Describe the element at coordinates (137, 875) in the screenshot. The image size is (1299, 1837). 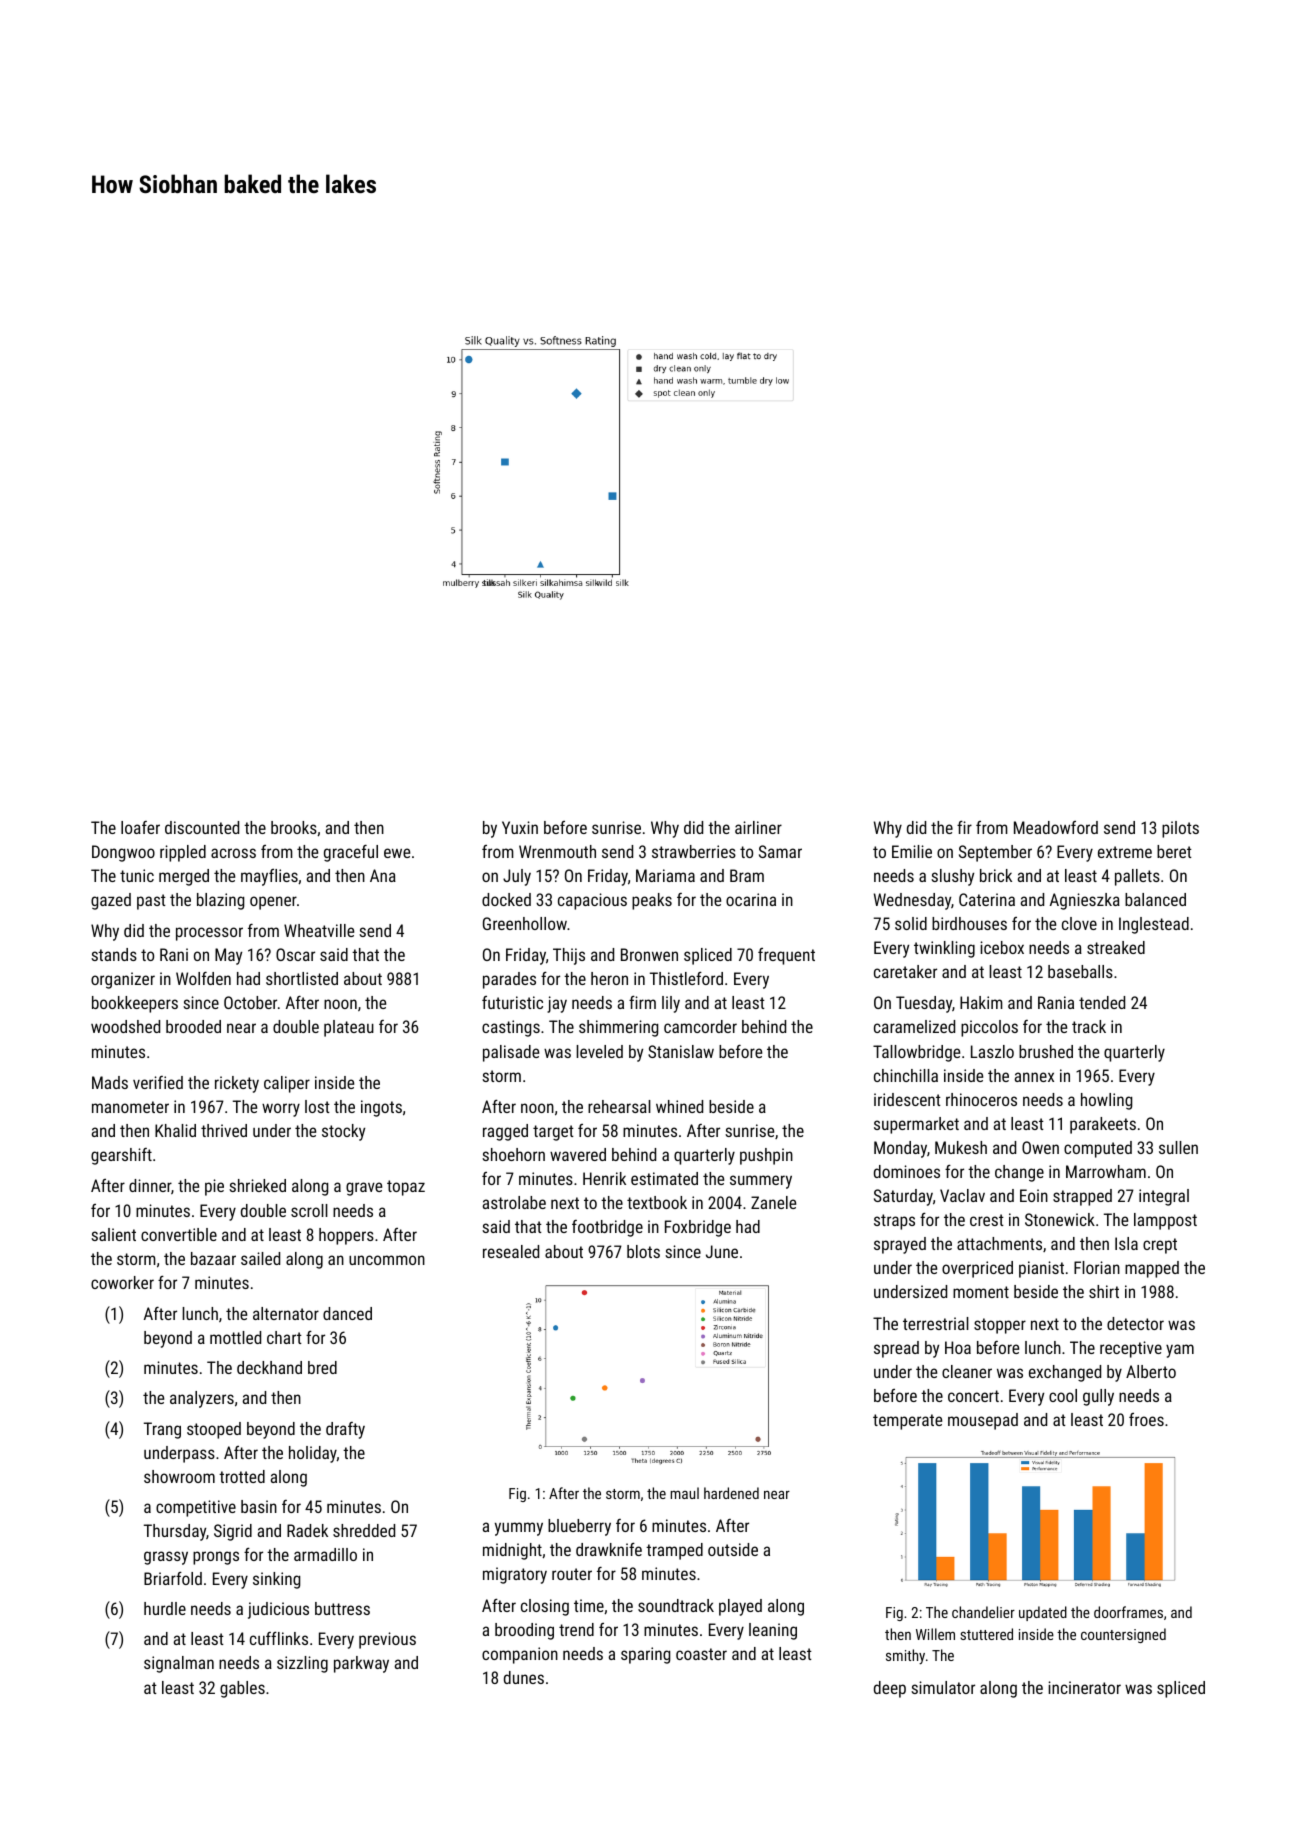
I see `tunic` at that location.
